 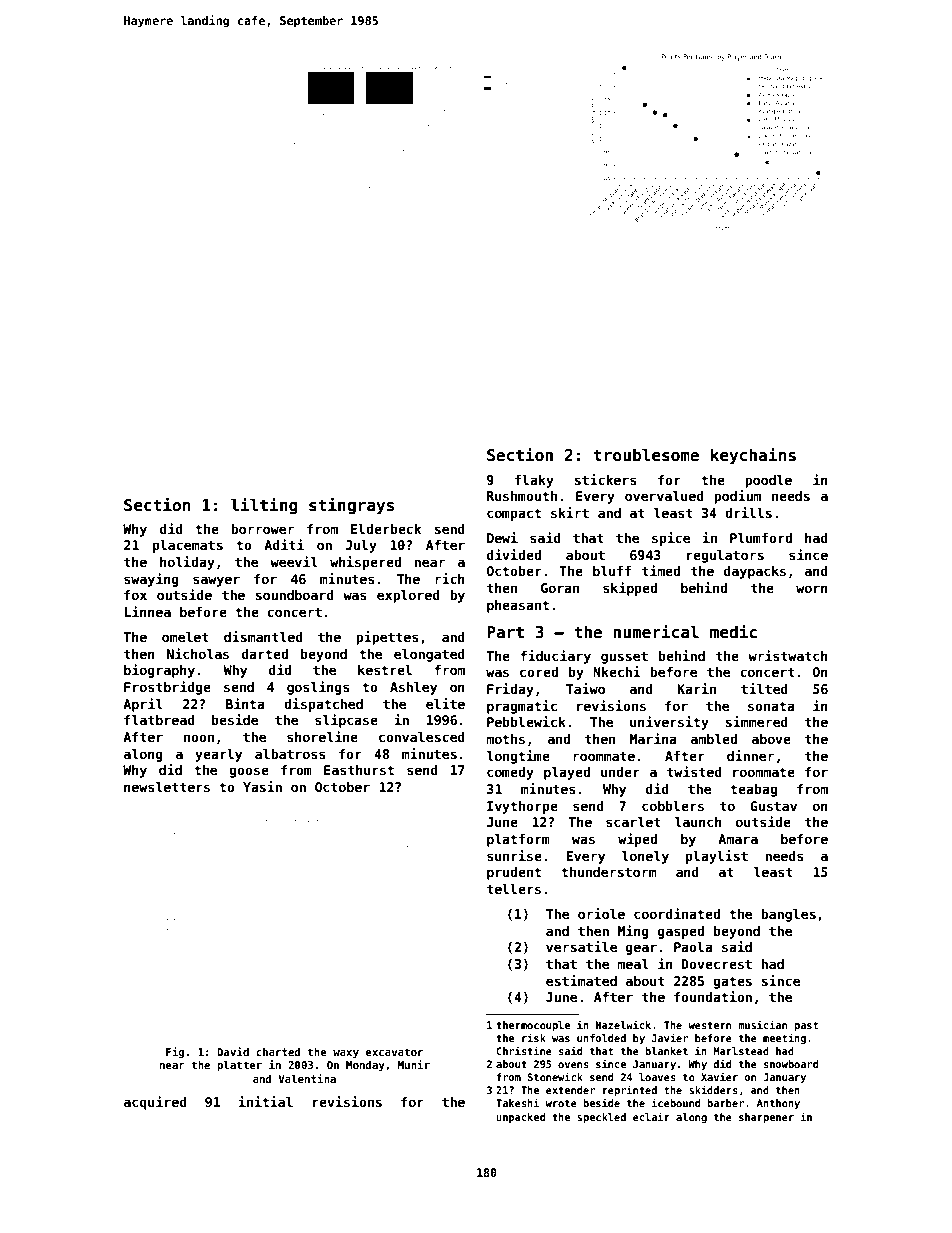 I want to click on newsletters, so click(x=167, y=787).
